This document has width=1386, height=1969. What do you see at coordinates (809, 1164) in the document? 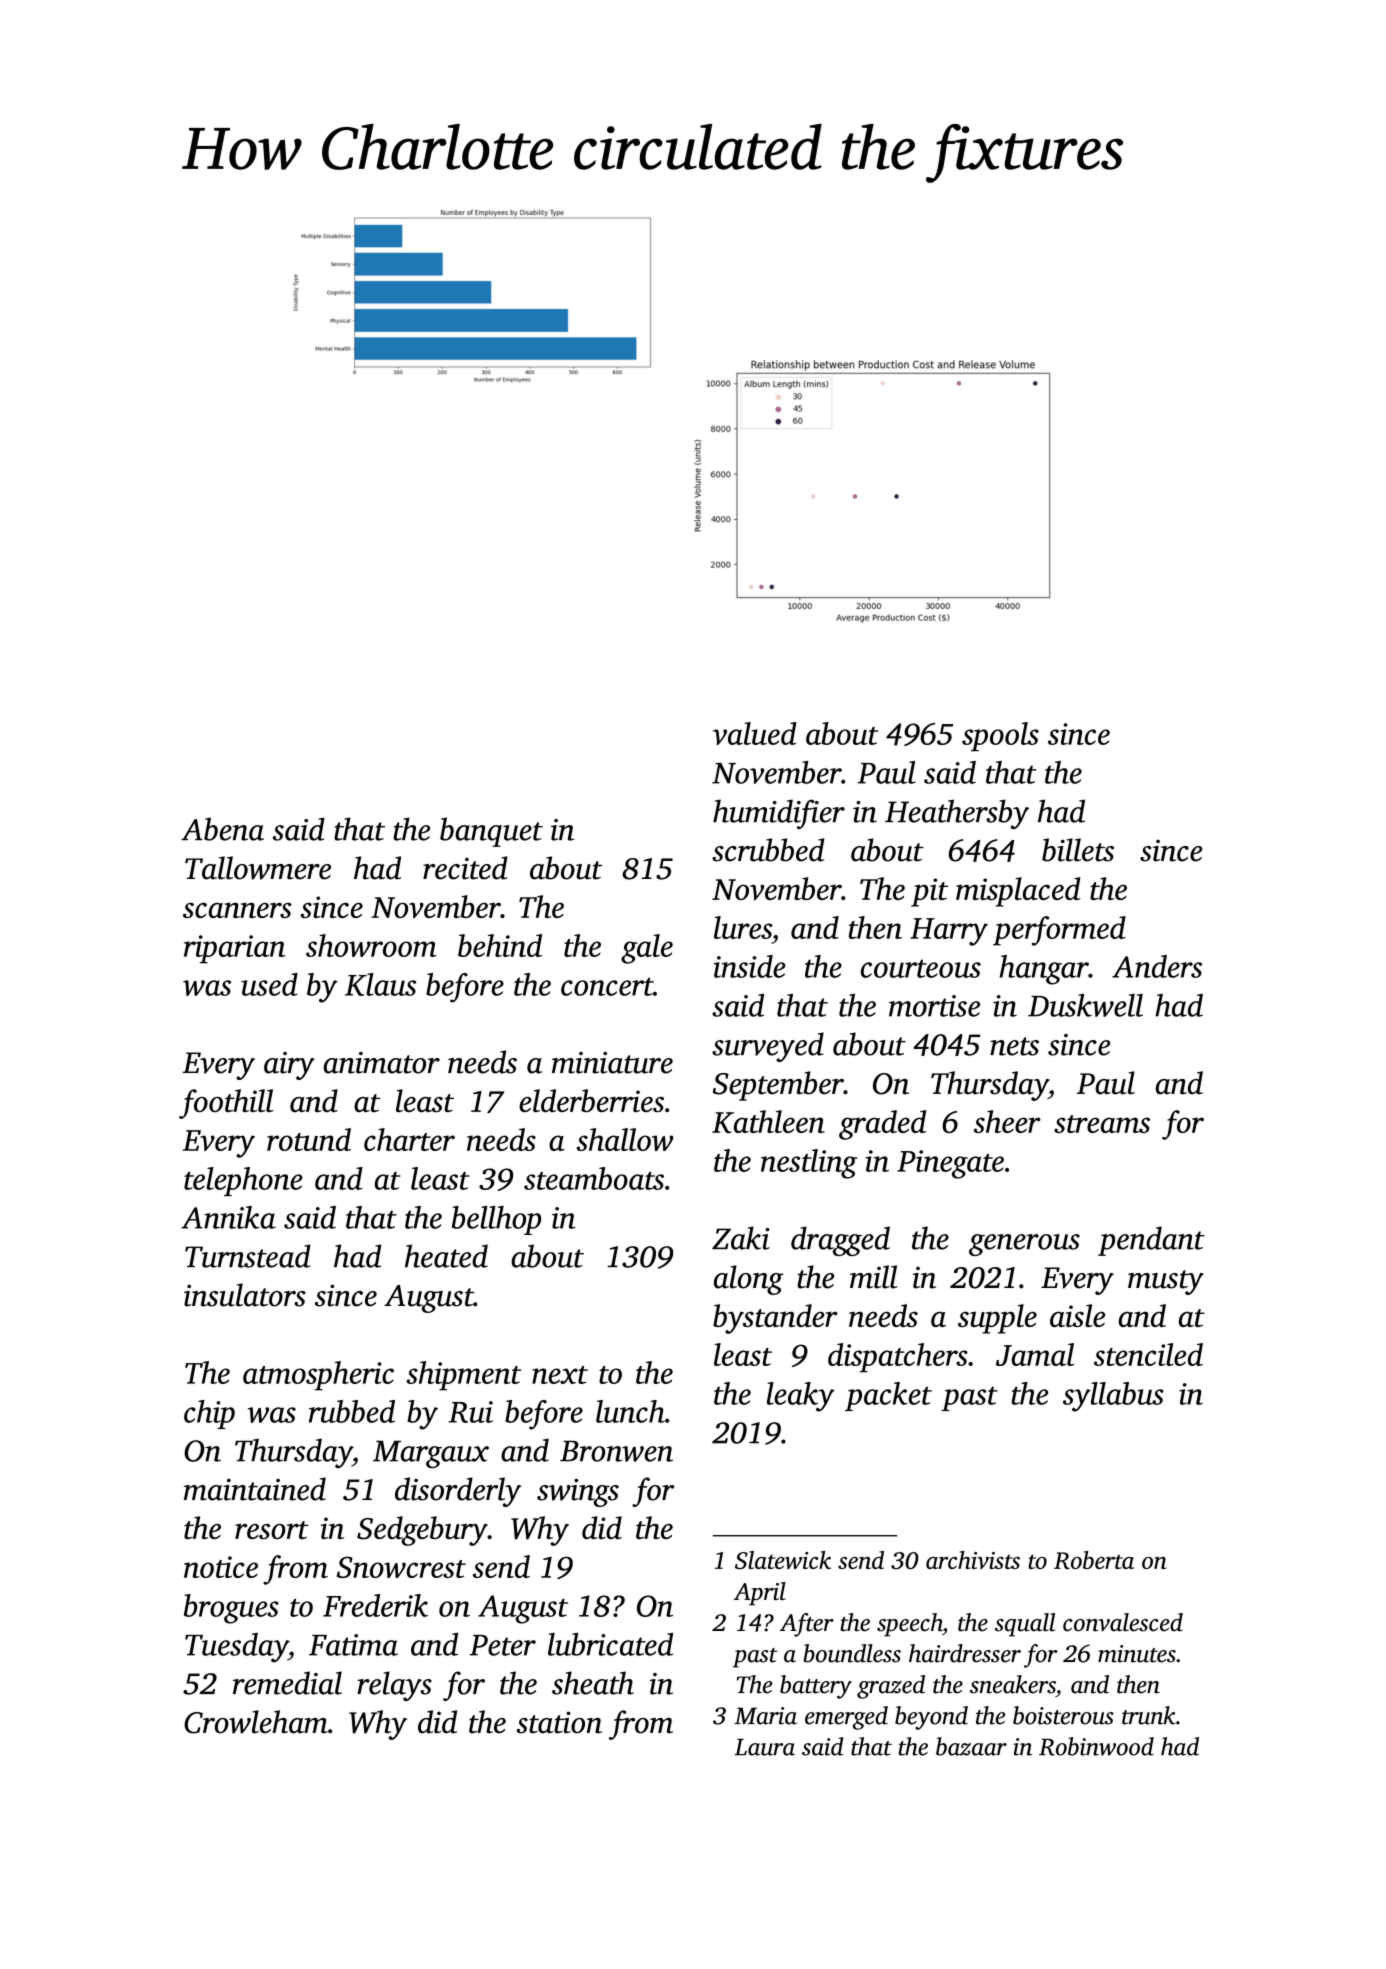
I see `nestling` at bounding box center [809, 1164].
